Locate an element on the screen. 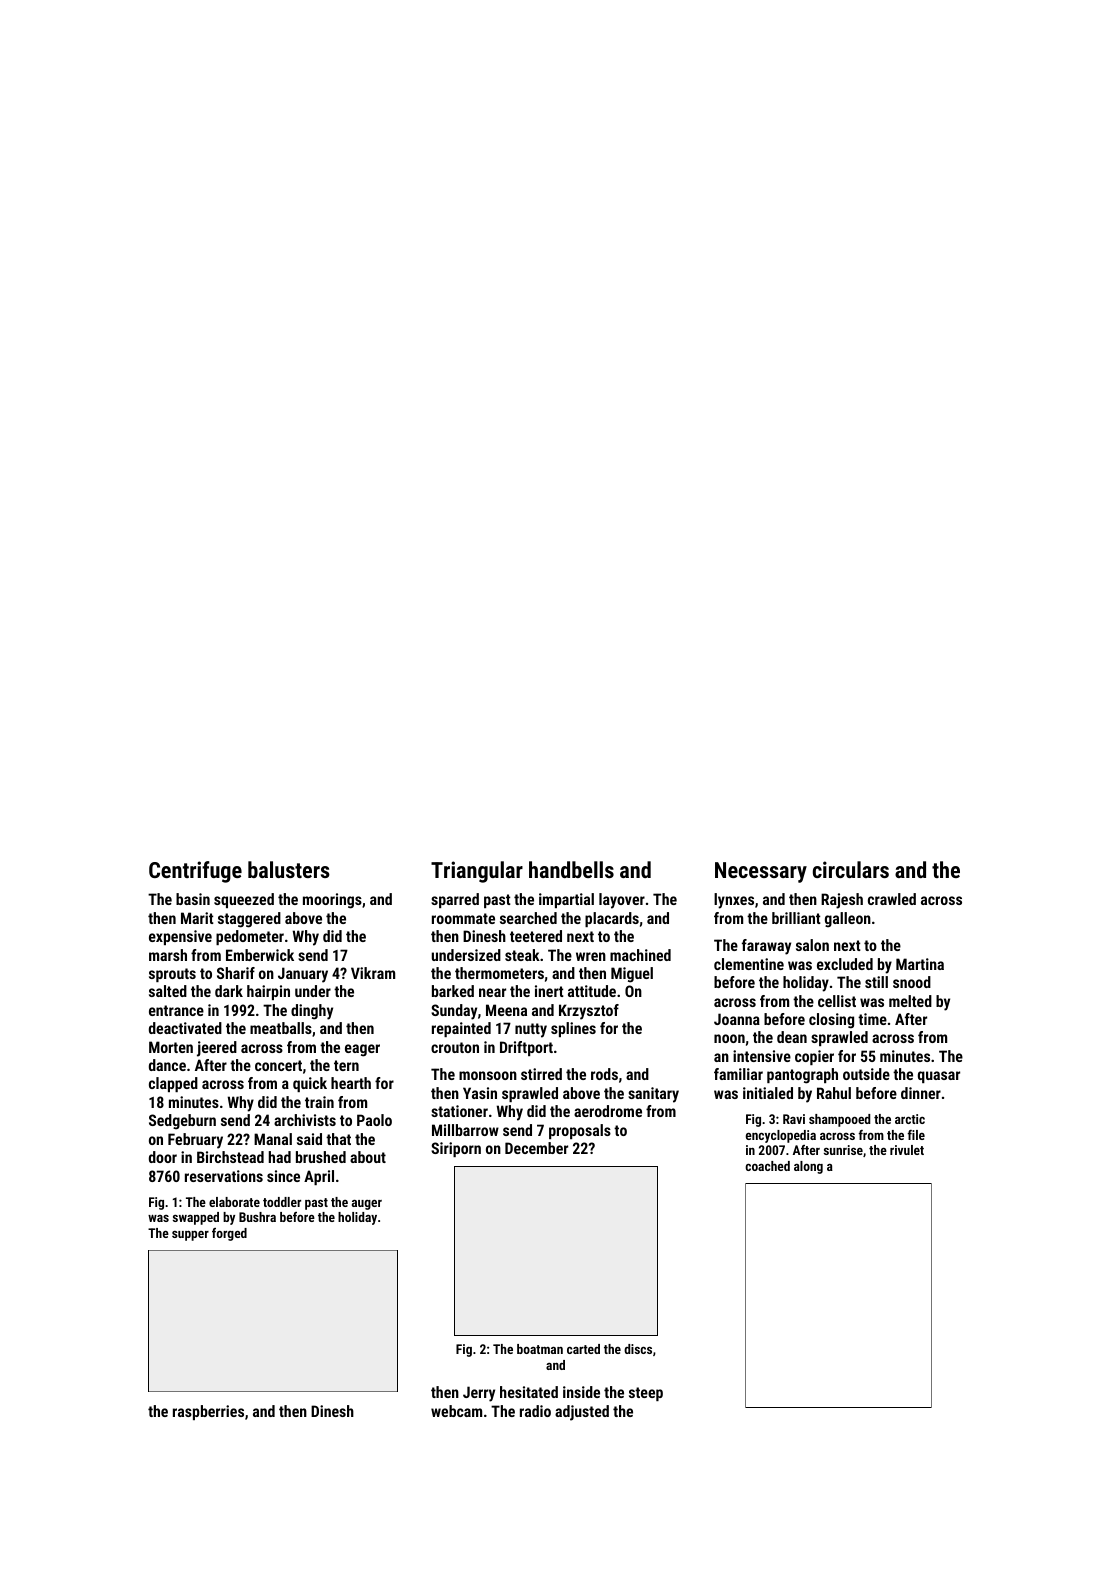 This screenshot has height=1573, width=1112. Sedgeburn is located at coordinates (182, 1122).
